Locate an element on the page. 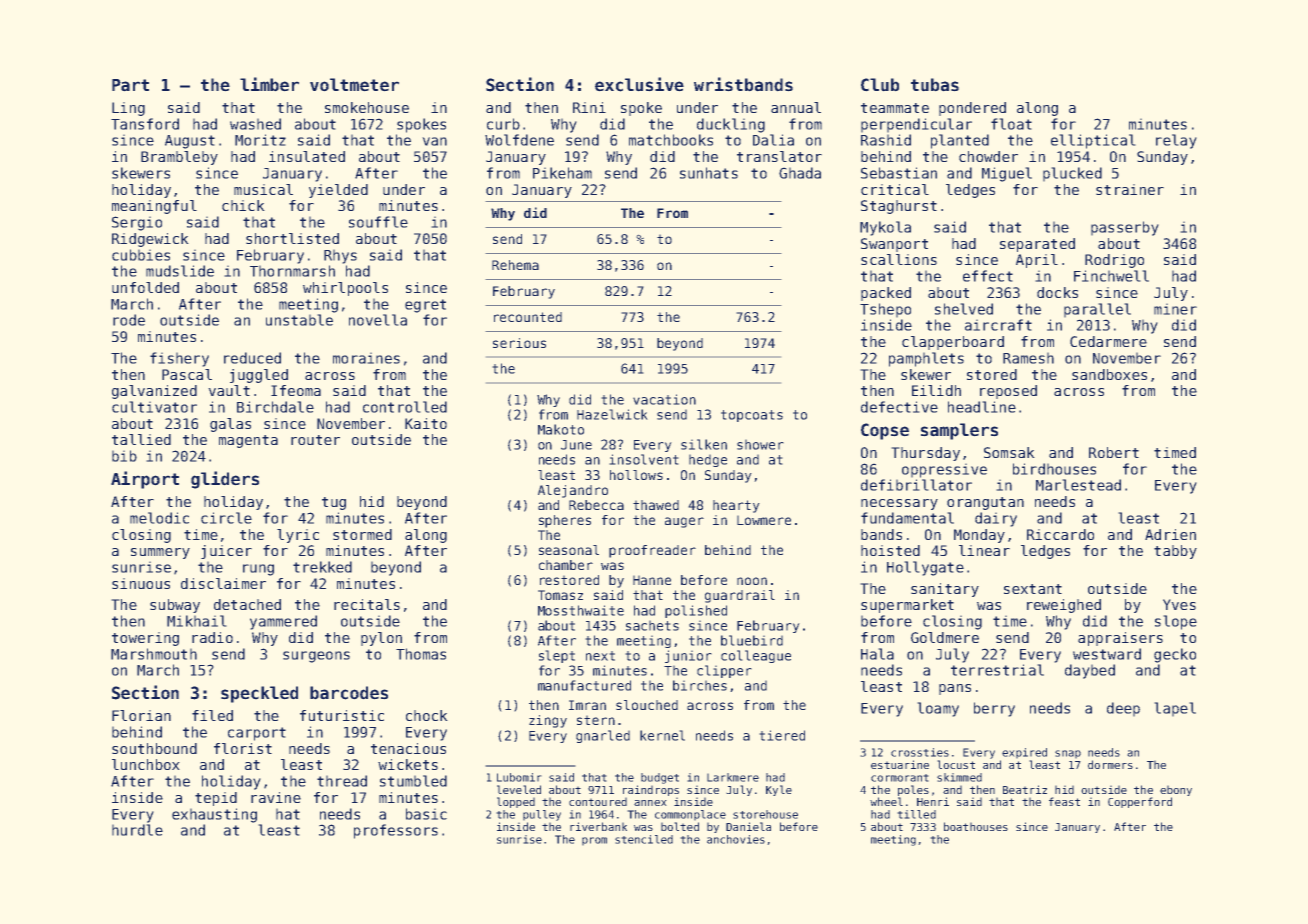 This page has width=1308, height=924. junior is located at coordinates (688, 656).
